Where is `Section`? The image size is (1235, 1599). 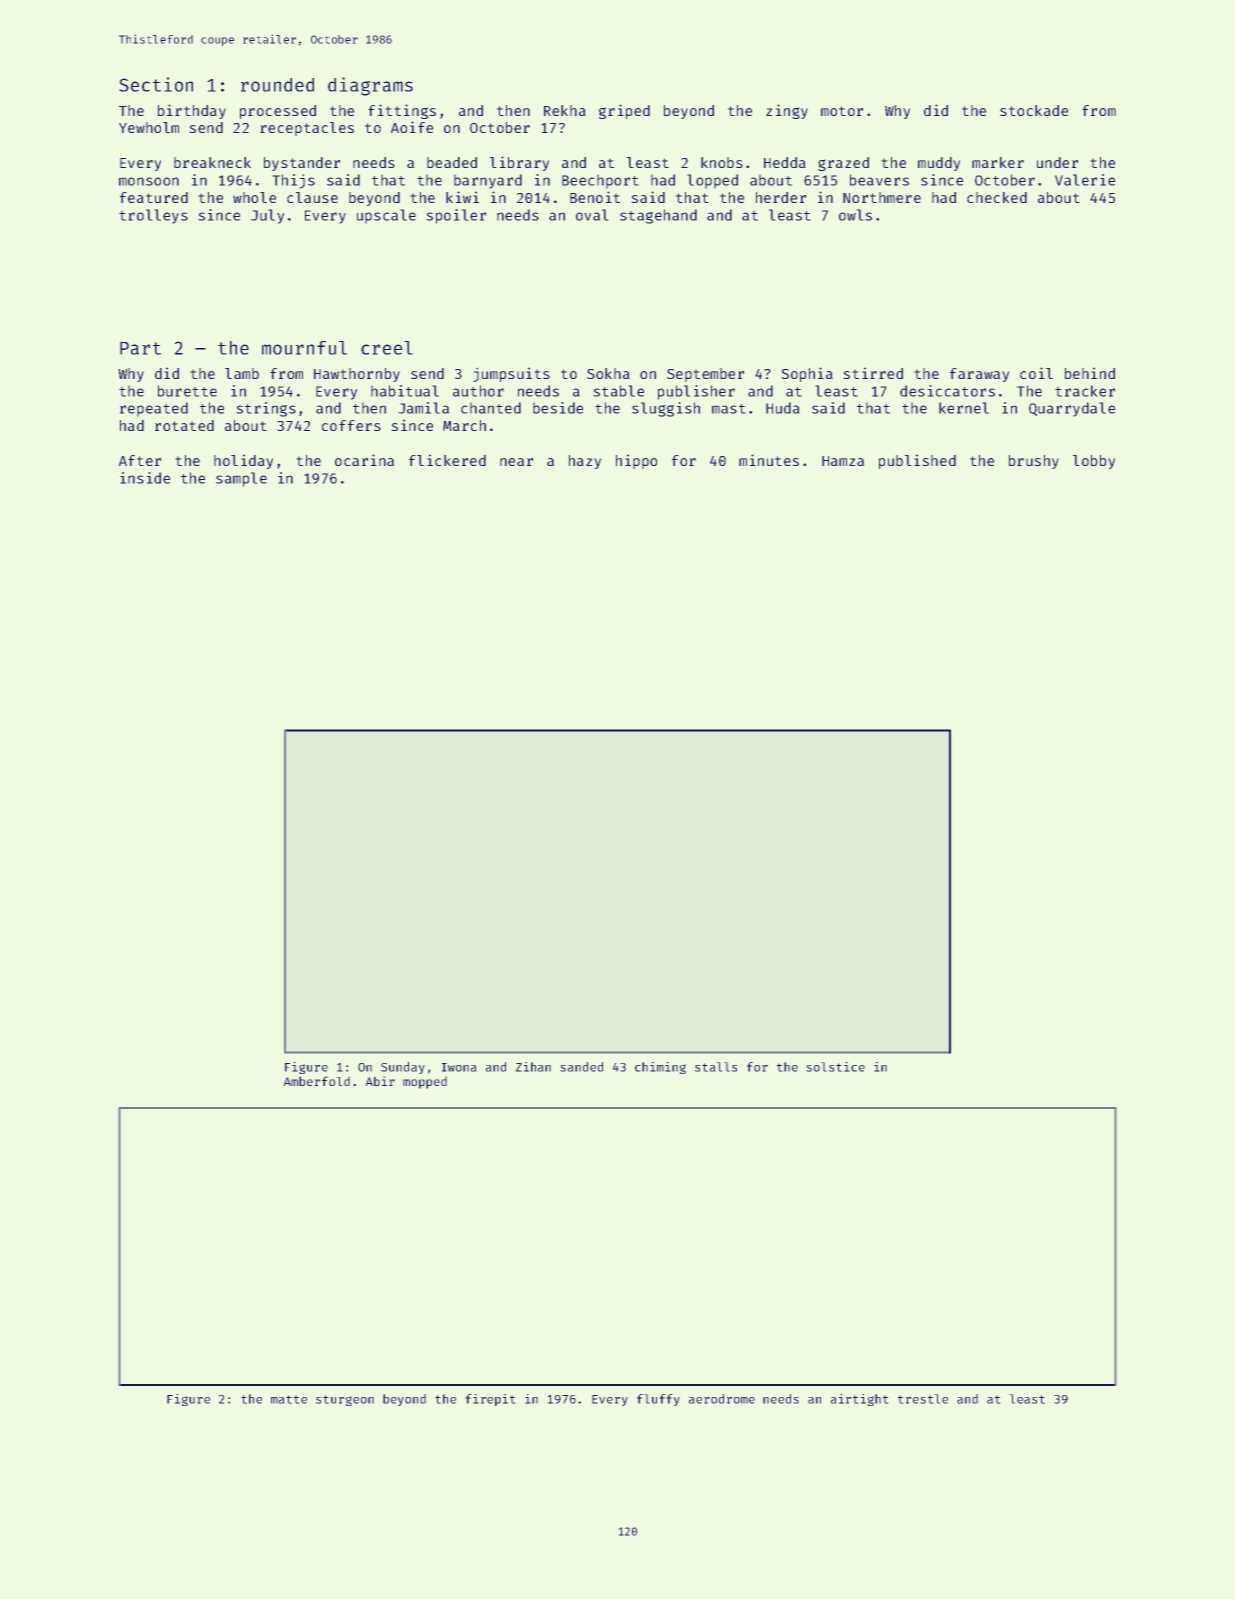
Section is located at coordinates (156, 84).
